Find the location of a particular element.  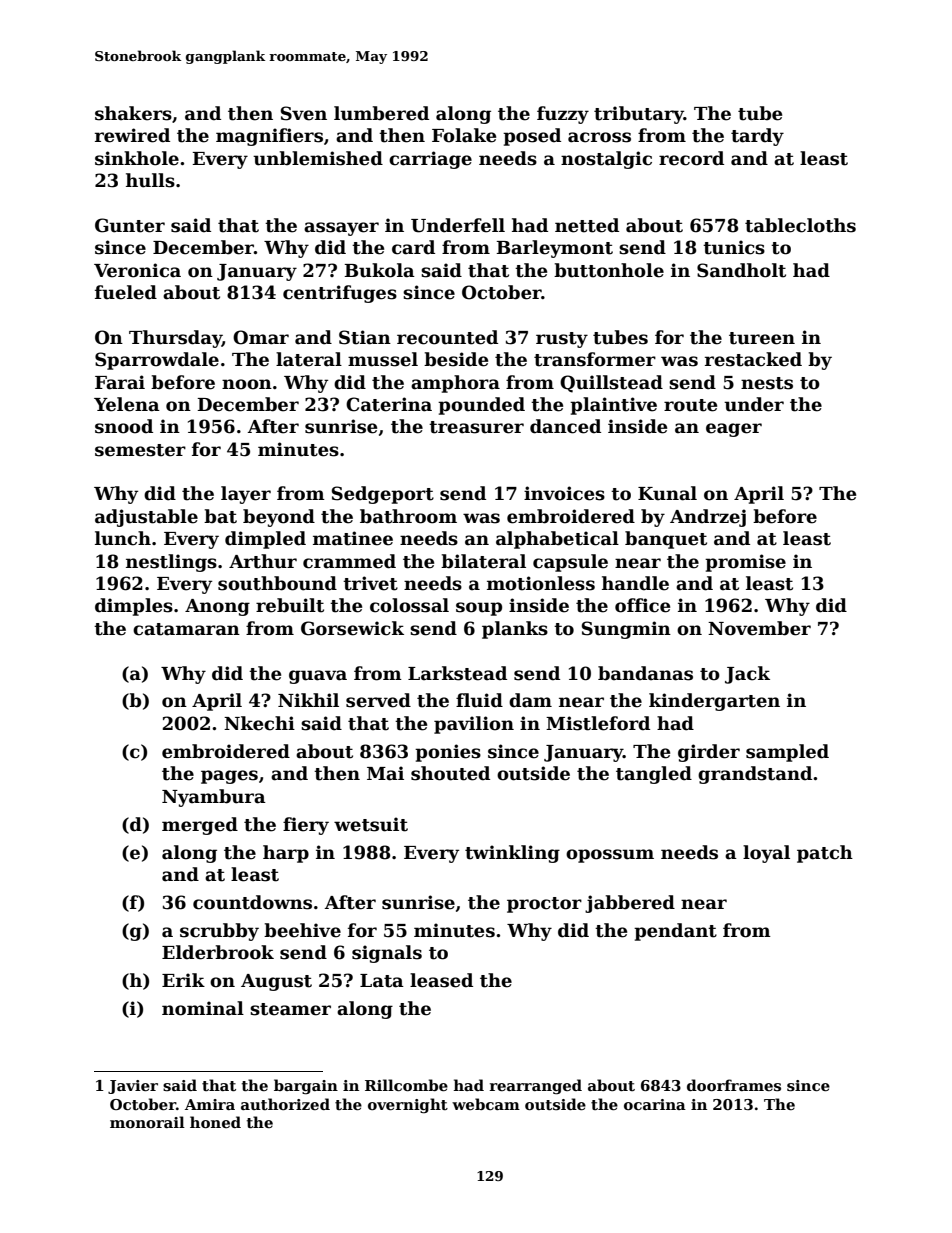

bathroom is located at coordinates (408, 516).
